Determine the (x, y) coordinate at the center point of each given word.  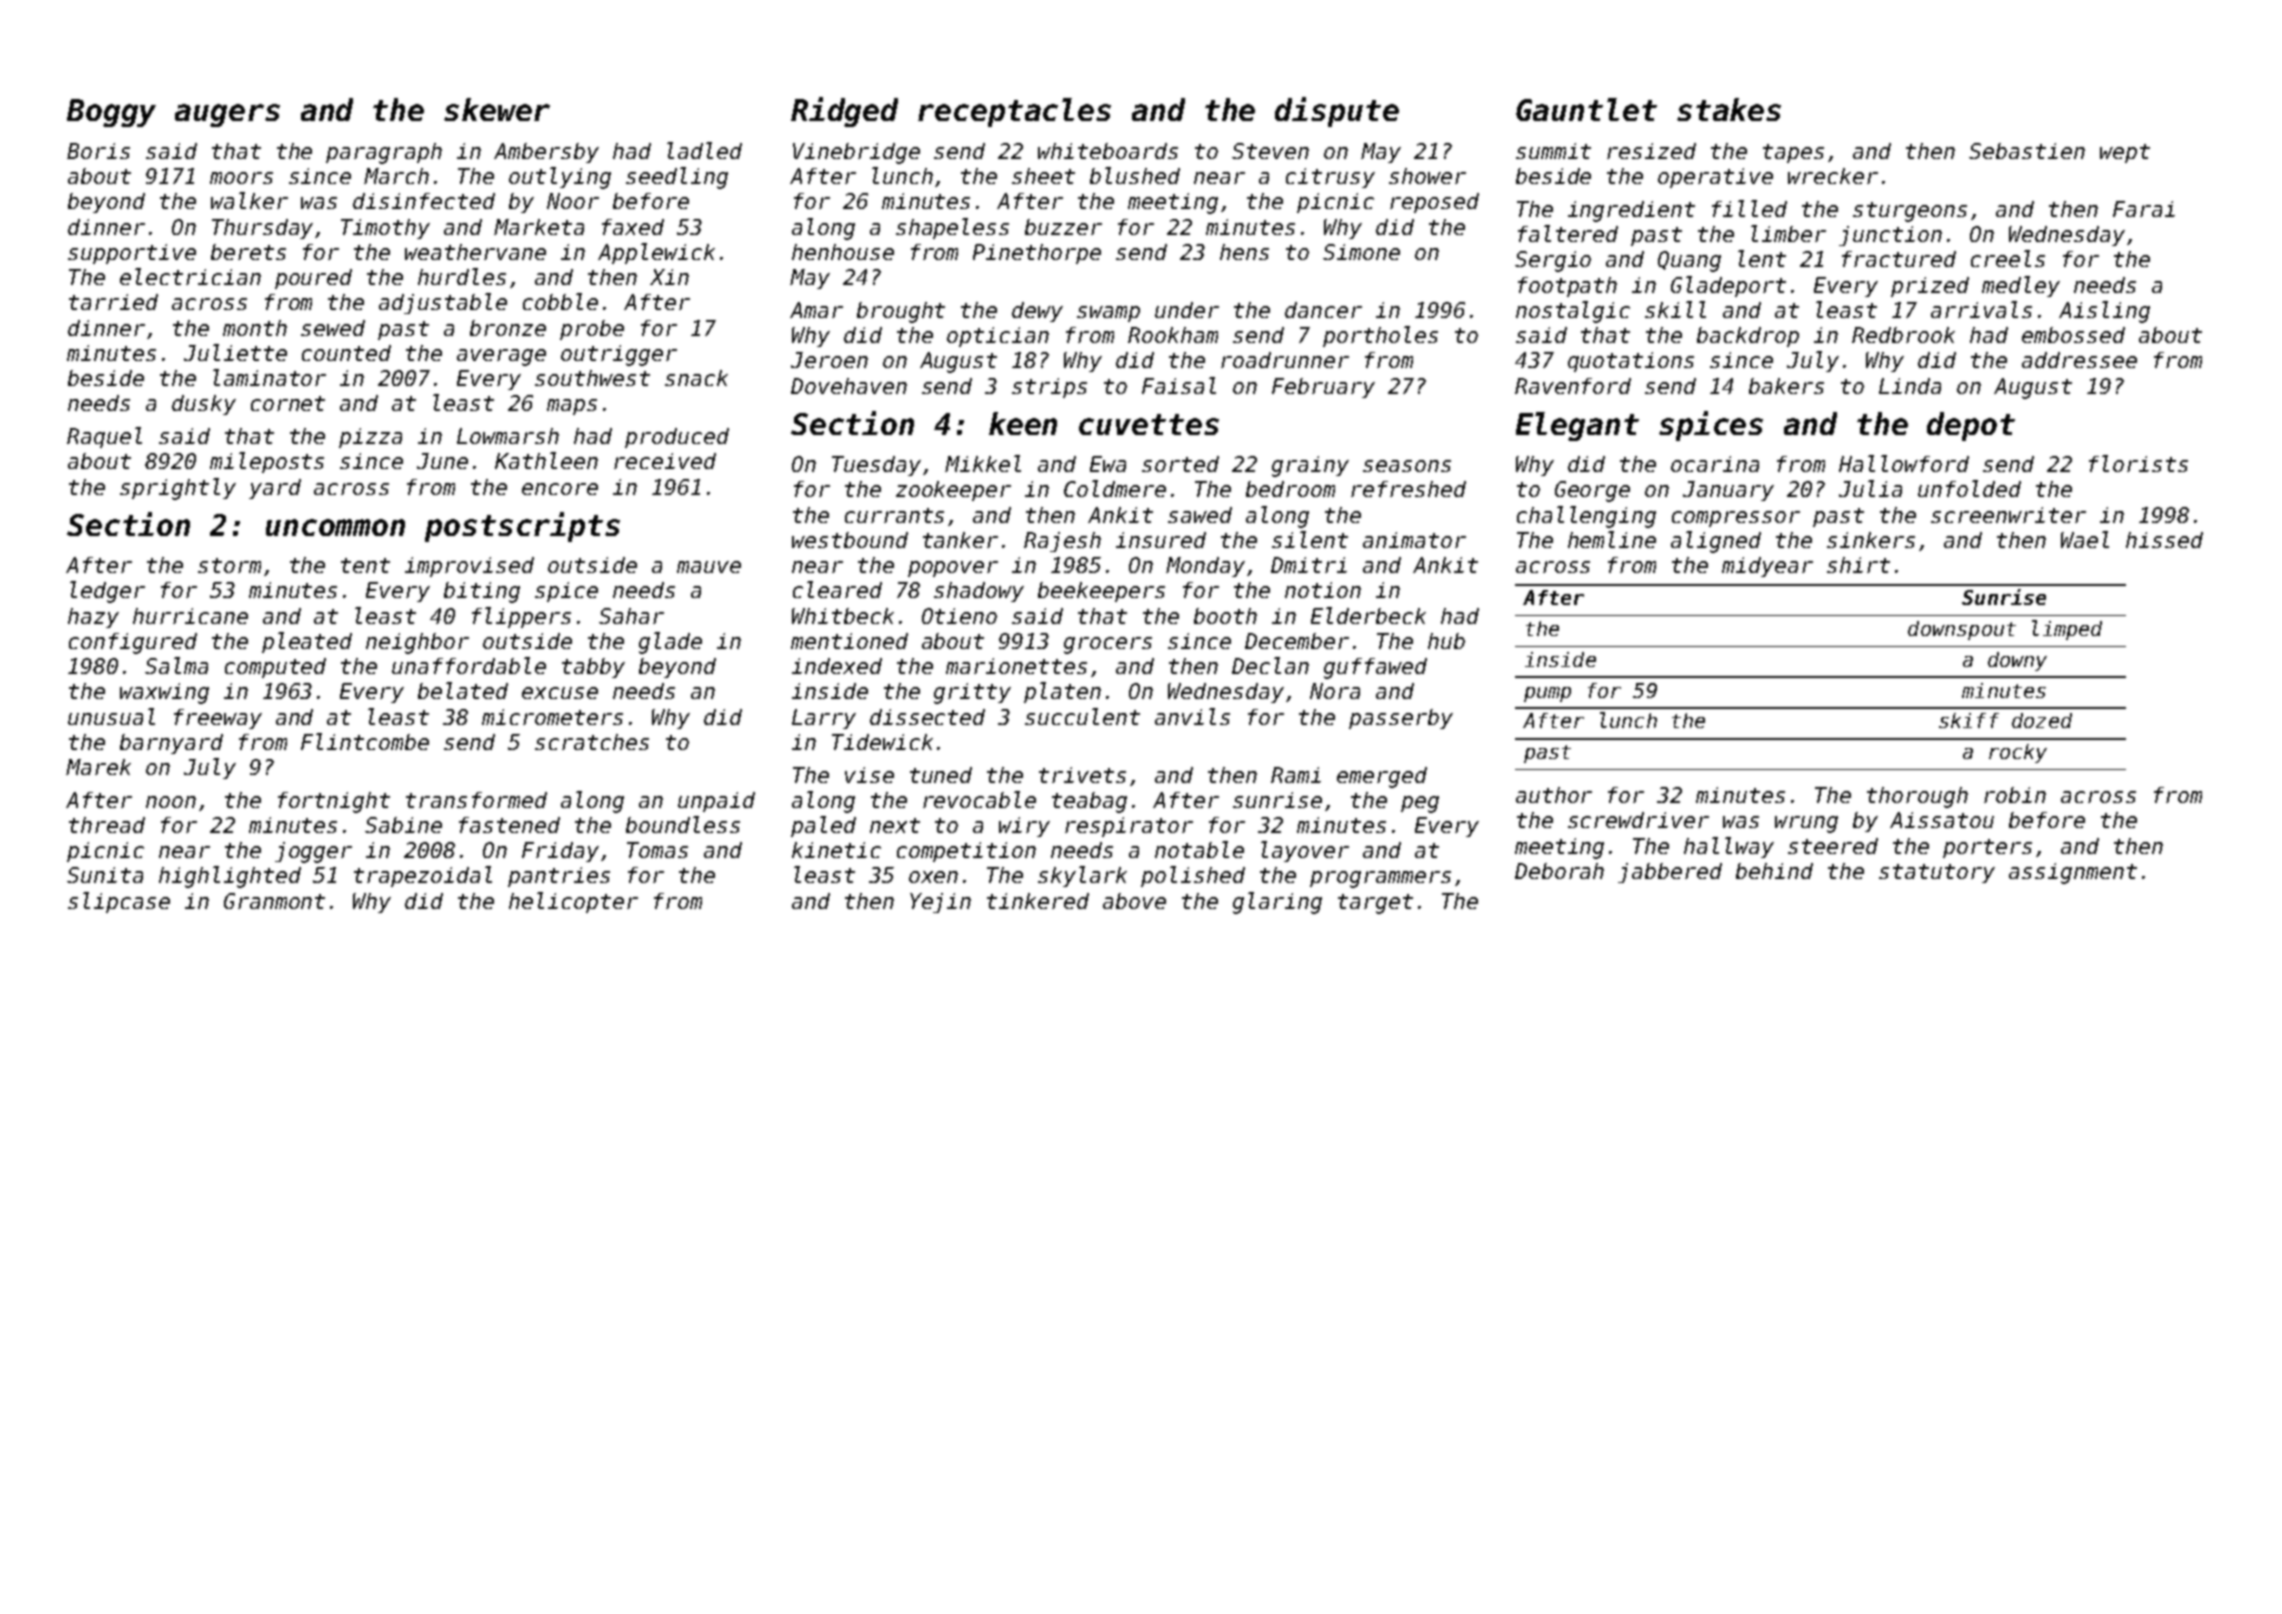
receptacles (1014, 112)
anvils (1192, 716)
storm (229, 565)
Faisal (1179, 385)
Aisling (2104, 312)
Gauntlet (1586, 109)
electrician (190, 276)
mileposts (267, 462)
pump (1547, 694)
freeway (218, 719)
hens (1244, 252)
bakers (1786, 386)
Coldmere (1115, 488)
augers (227, 115)
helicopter (573, 902)
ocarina (1715, 464)
